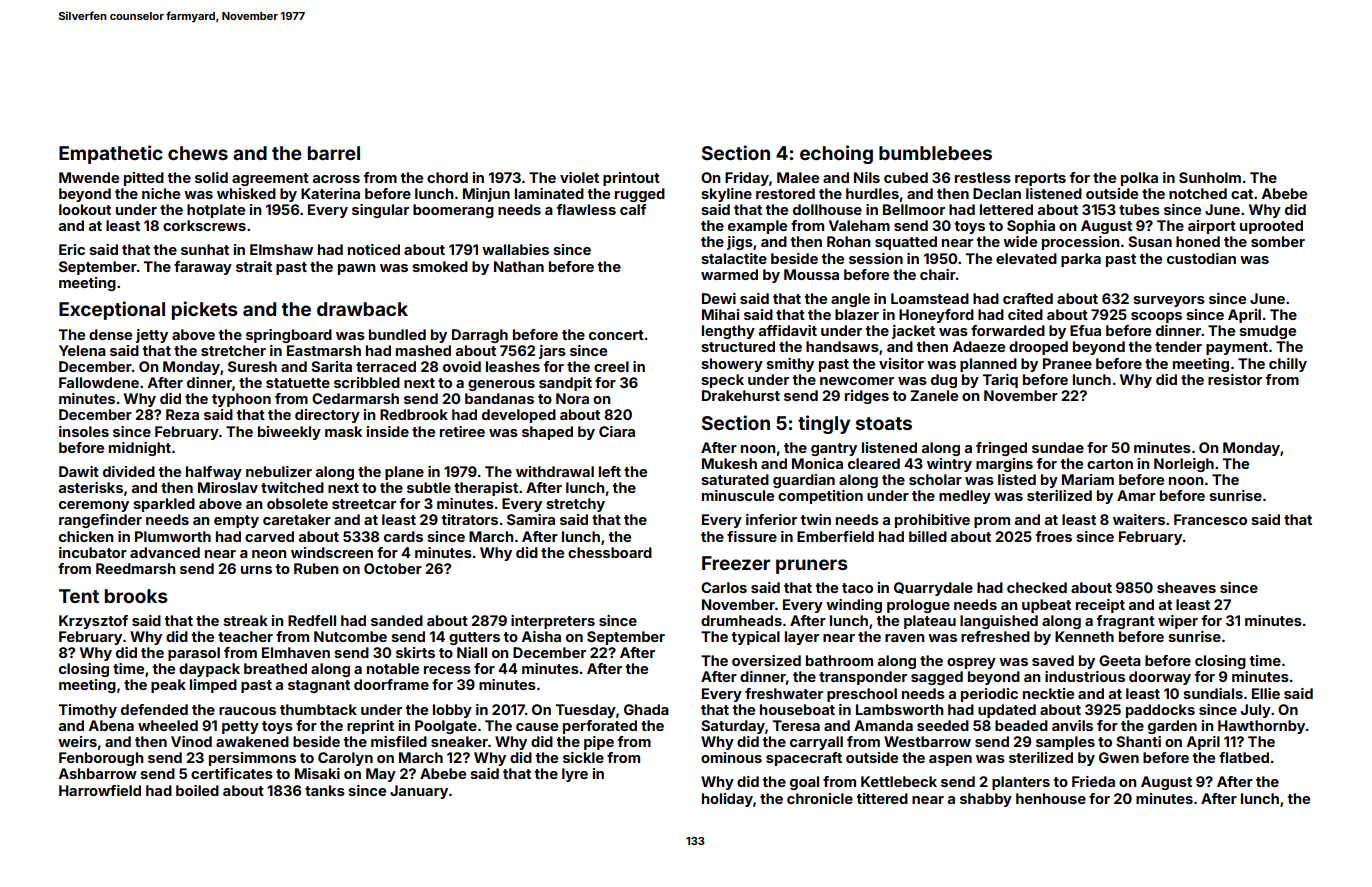  Describe the element at coordinates (835, 536) in the page. I see `Emberfield` at that location.
